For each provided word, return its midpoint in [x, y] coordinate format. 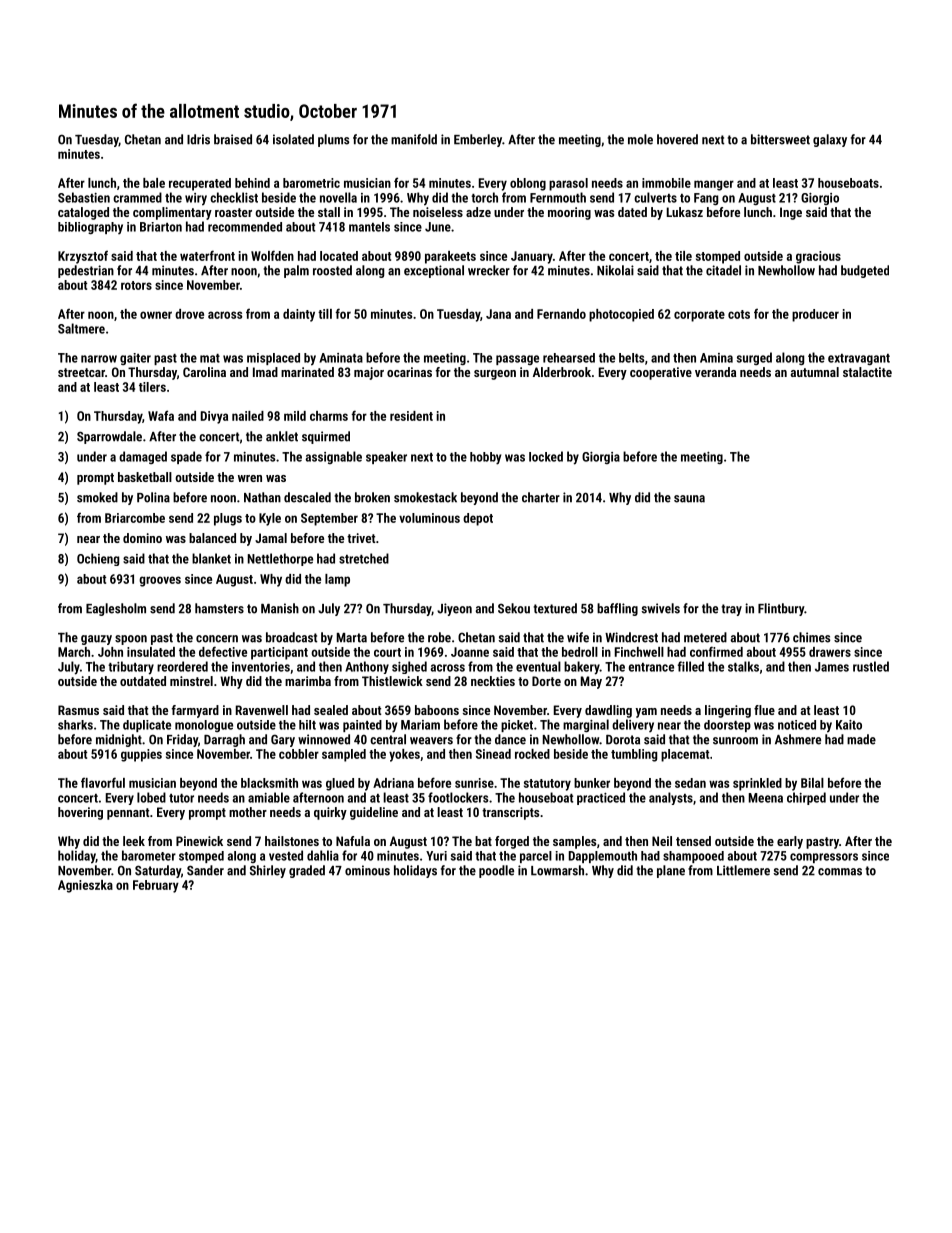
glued [340, 784]
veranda [715, 372]
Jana [498, 314]
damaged [143, 457]
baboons [437, 710]
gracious [818, 257]
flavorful [103, 782]
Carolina [204, 372]
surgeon [495, 375]
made [861, 739]
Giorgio [820, 199]
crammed [137, 197]
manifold [414, 139]
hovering [80, 813]
